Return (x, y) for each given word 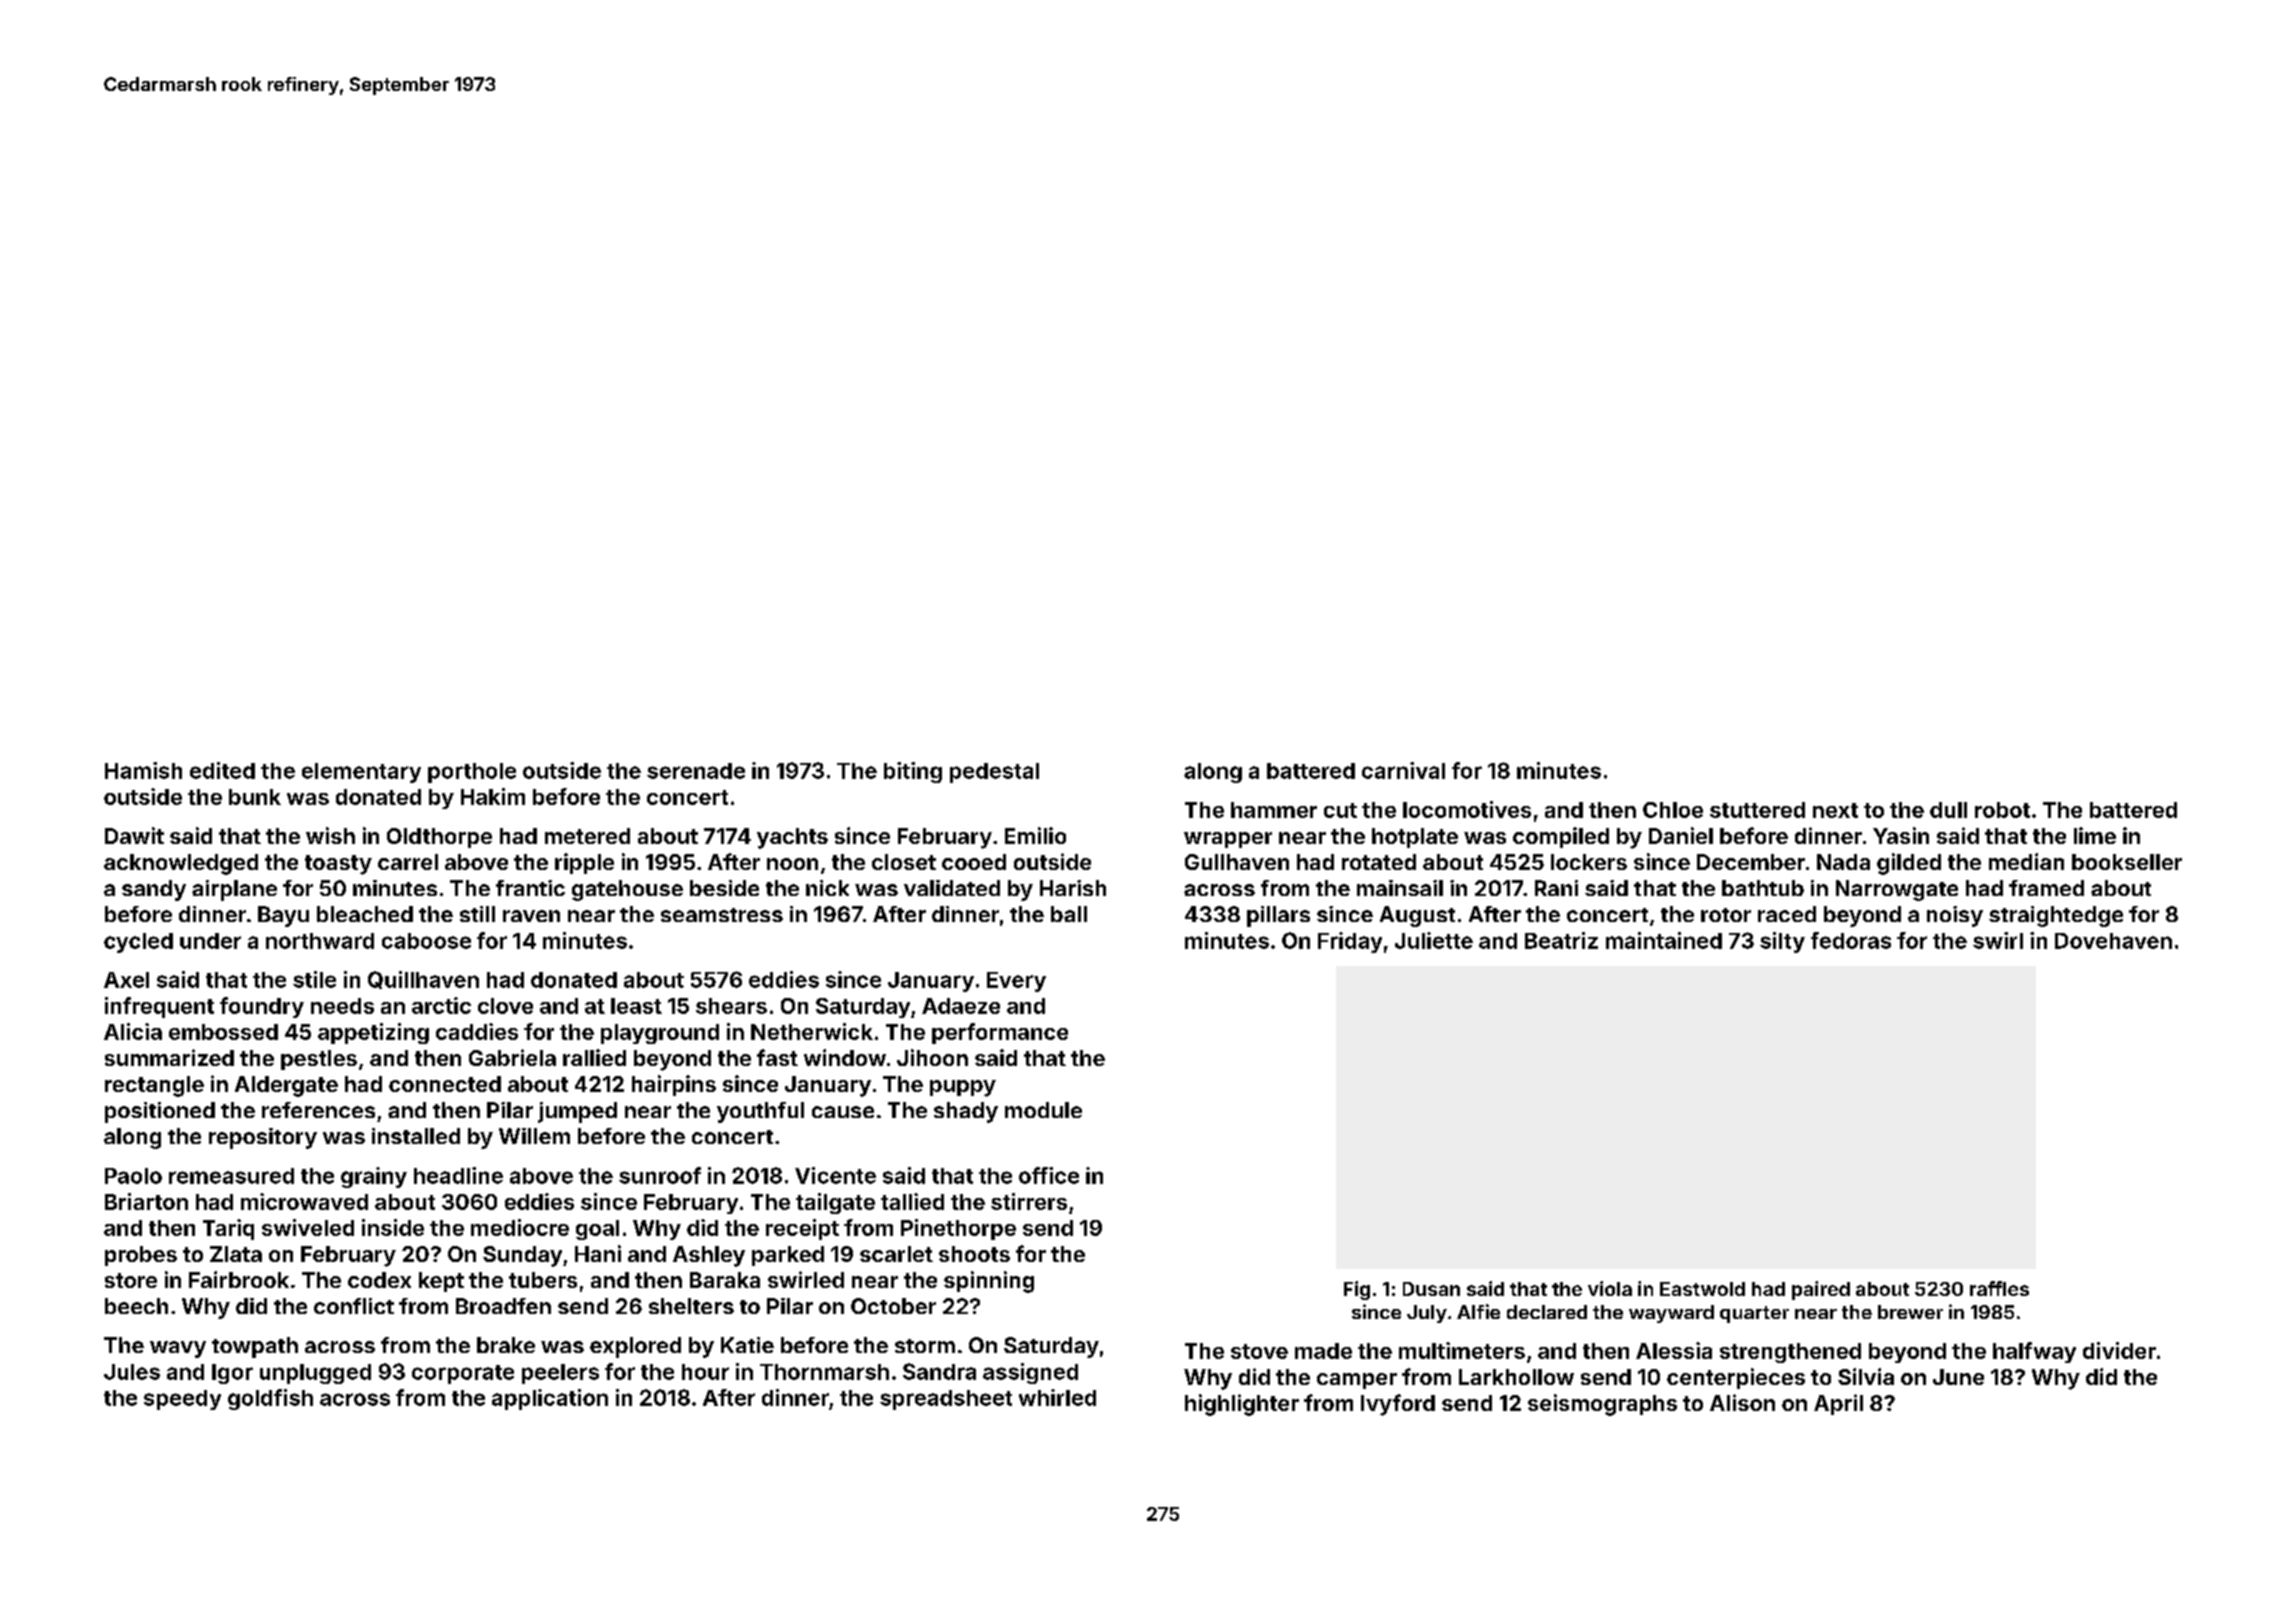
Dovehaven (2113, 941)
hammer (1274, 810)
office (1049, 1175)
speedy (182, 1400)
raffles (1999, 1288)
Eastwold (1702, 1289)
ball (1069, 914)
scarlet (896, 1254)
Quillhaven (423, 980)
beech (136, 1306)
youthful (760, 1112)
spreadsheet (946, 1400)
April (1838, 1404)
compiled (1561, 837)
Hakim (493, 796)
